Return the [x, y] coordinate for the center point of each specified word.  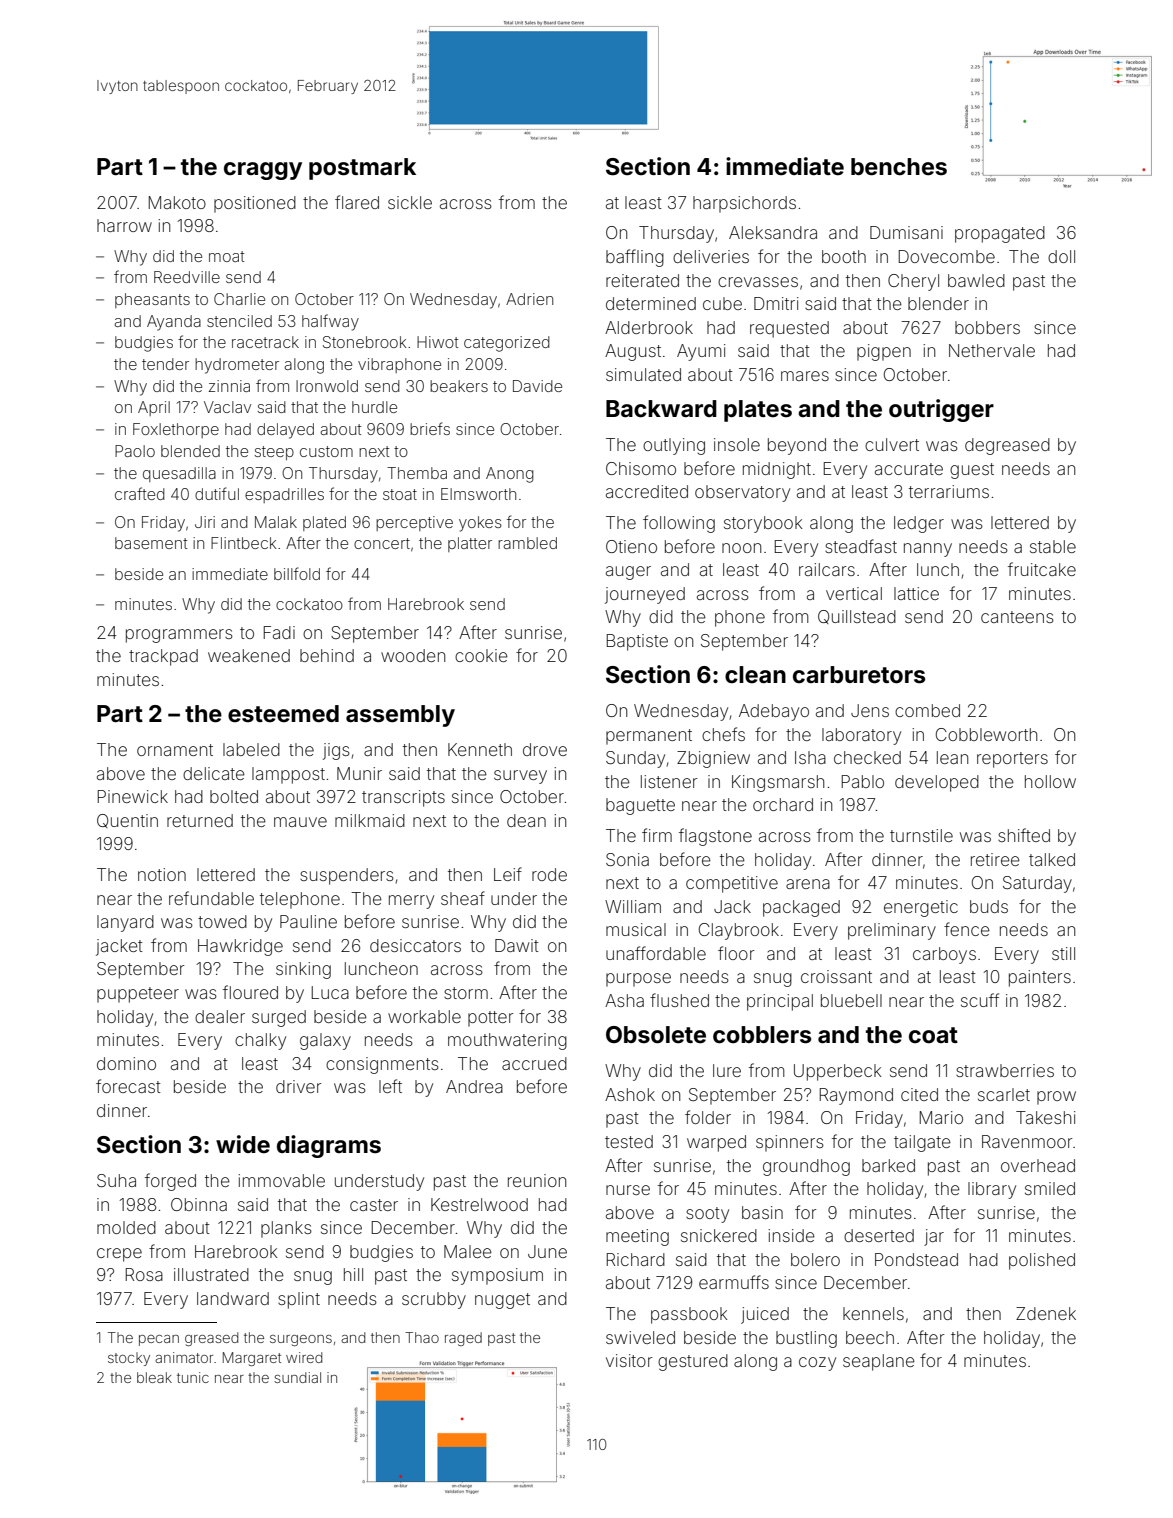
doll [1061, 256]
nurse [628, 1190]
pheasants [152, 300]
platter [470, 544]
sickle [410, 202]
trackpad [163, 657]
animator [184, 1357]
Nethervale [992, 350]
